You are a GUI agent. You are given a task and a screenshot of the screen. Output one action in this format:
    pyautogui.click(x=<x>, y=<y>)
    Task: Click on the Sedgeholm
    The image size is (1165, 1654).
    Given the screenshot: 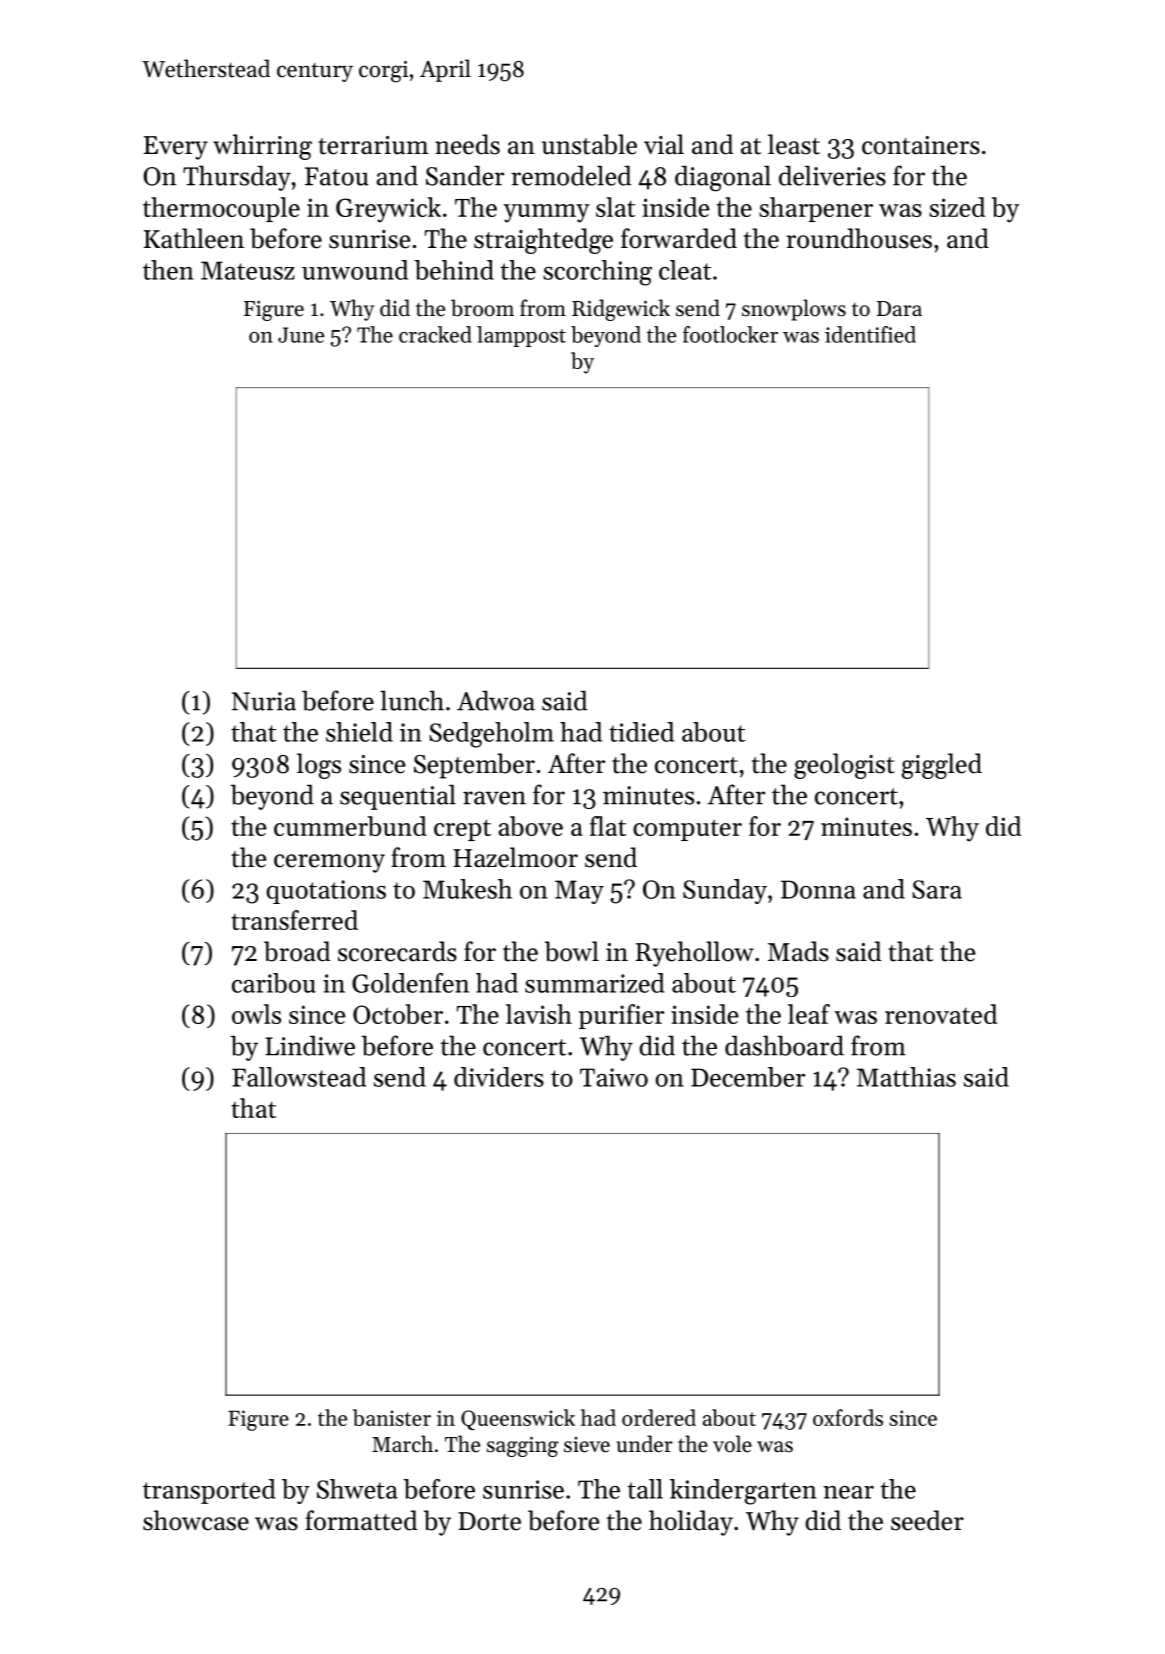 What is the action you would take?
    pyautogui.click(x=491, y=735)
